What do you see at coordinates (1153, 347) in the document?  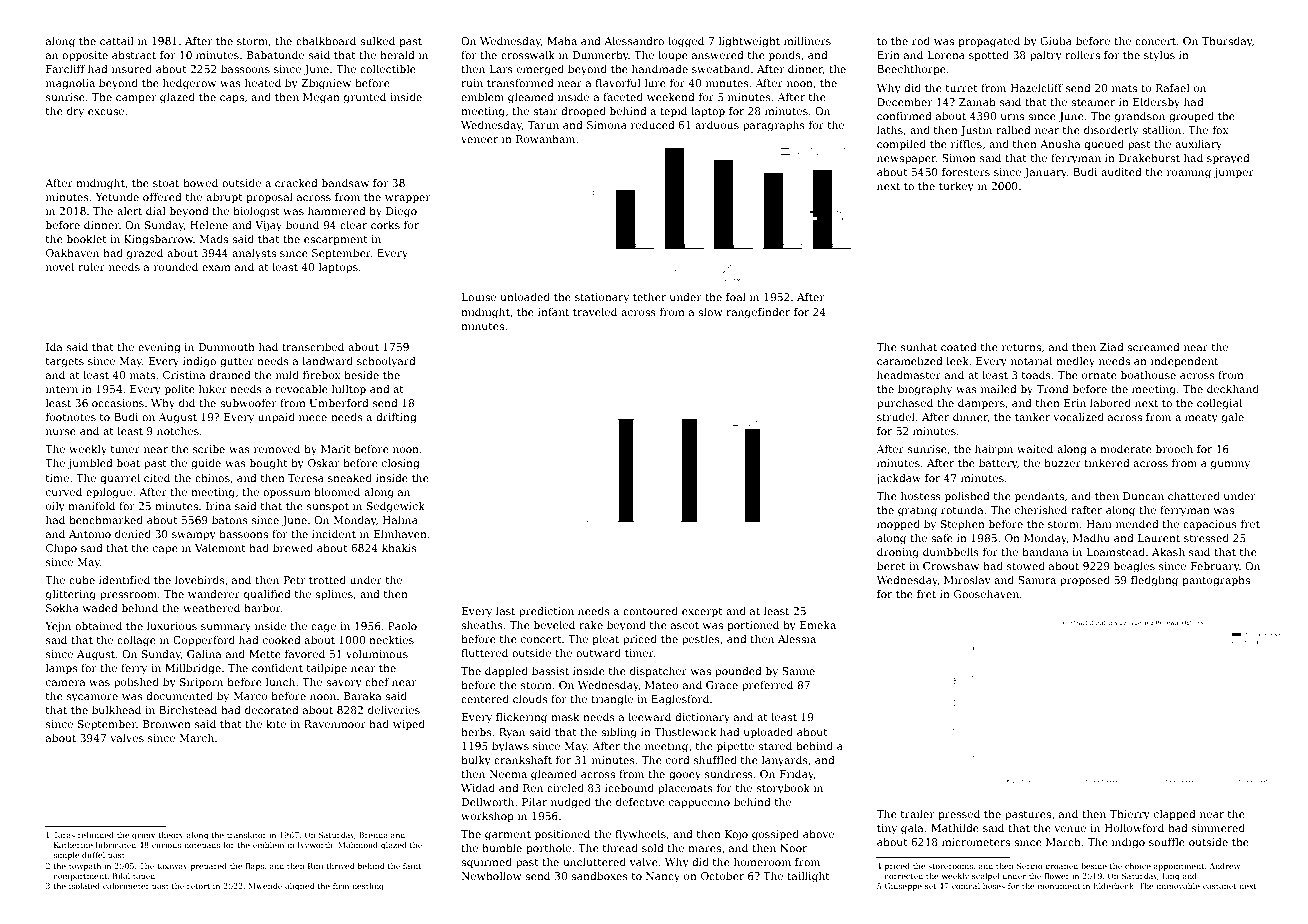 I see `screamed` at bounding box center [1153, 347].
